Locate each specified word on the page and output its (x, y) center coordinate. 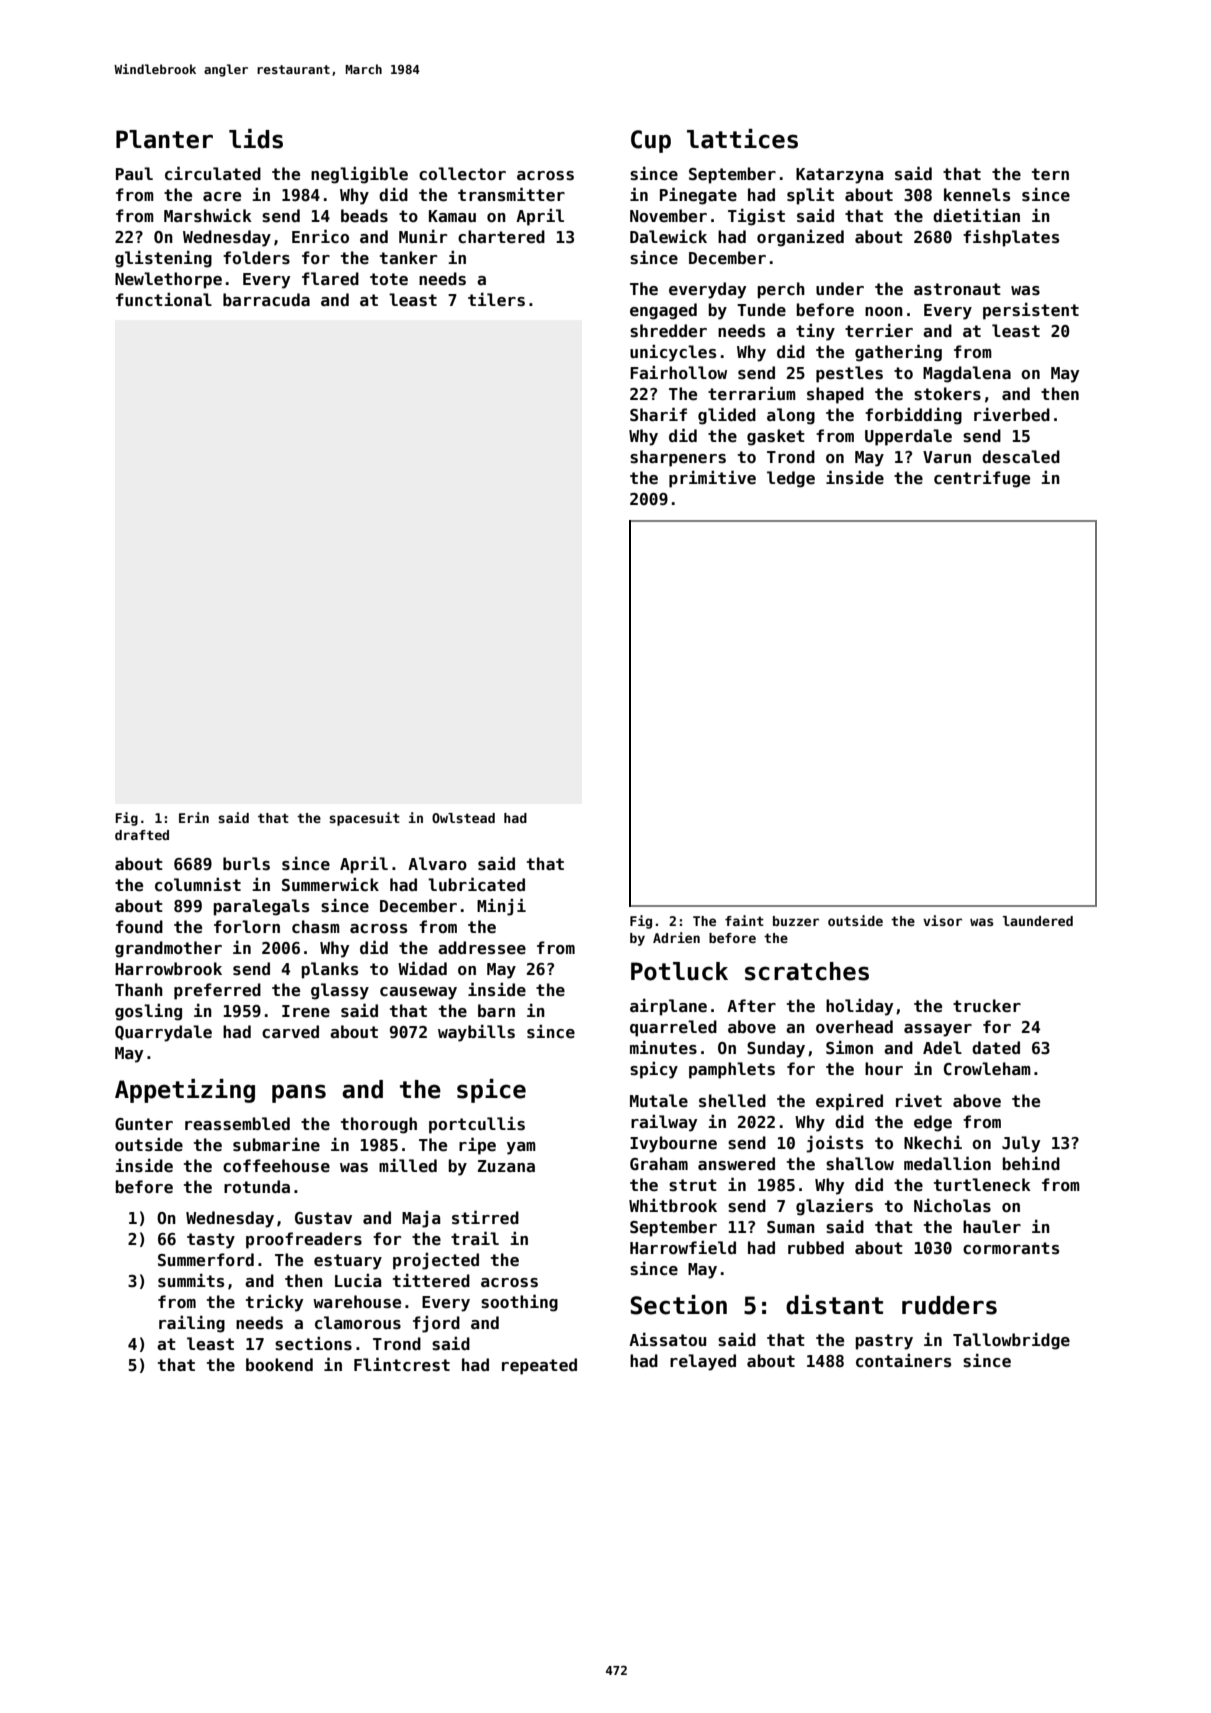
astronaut (957, 289)
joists (834, 1144)
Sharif (658, 414)
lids (256, 139)
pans (299, 1093)
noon (884, 311)
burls (246, 864)
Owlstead (463, 818)
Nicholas (952, 1206)
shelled (732, 1101)
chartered (501, 237)
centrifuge (982, 479)
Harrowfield (683, 1247)
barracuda (266, 299)
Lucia (358, 1281)
